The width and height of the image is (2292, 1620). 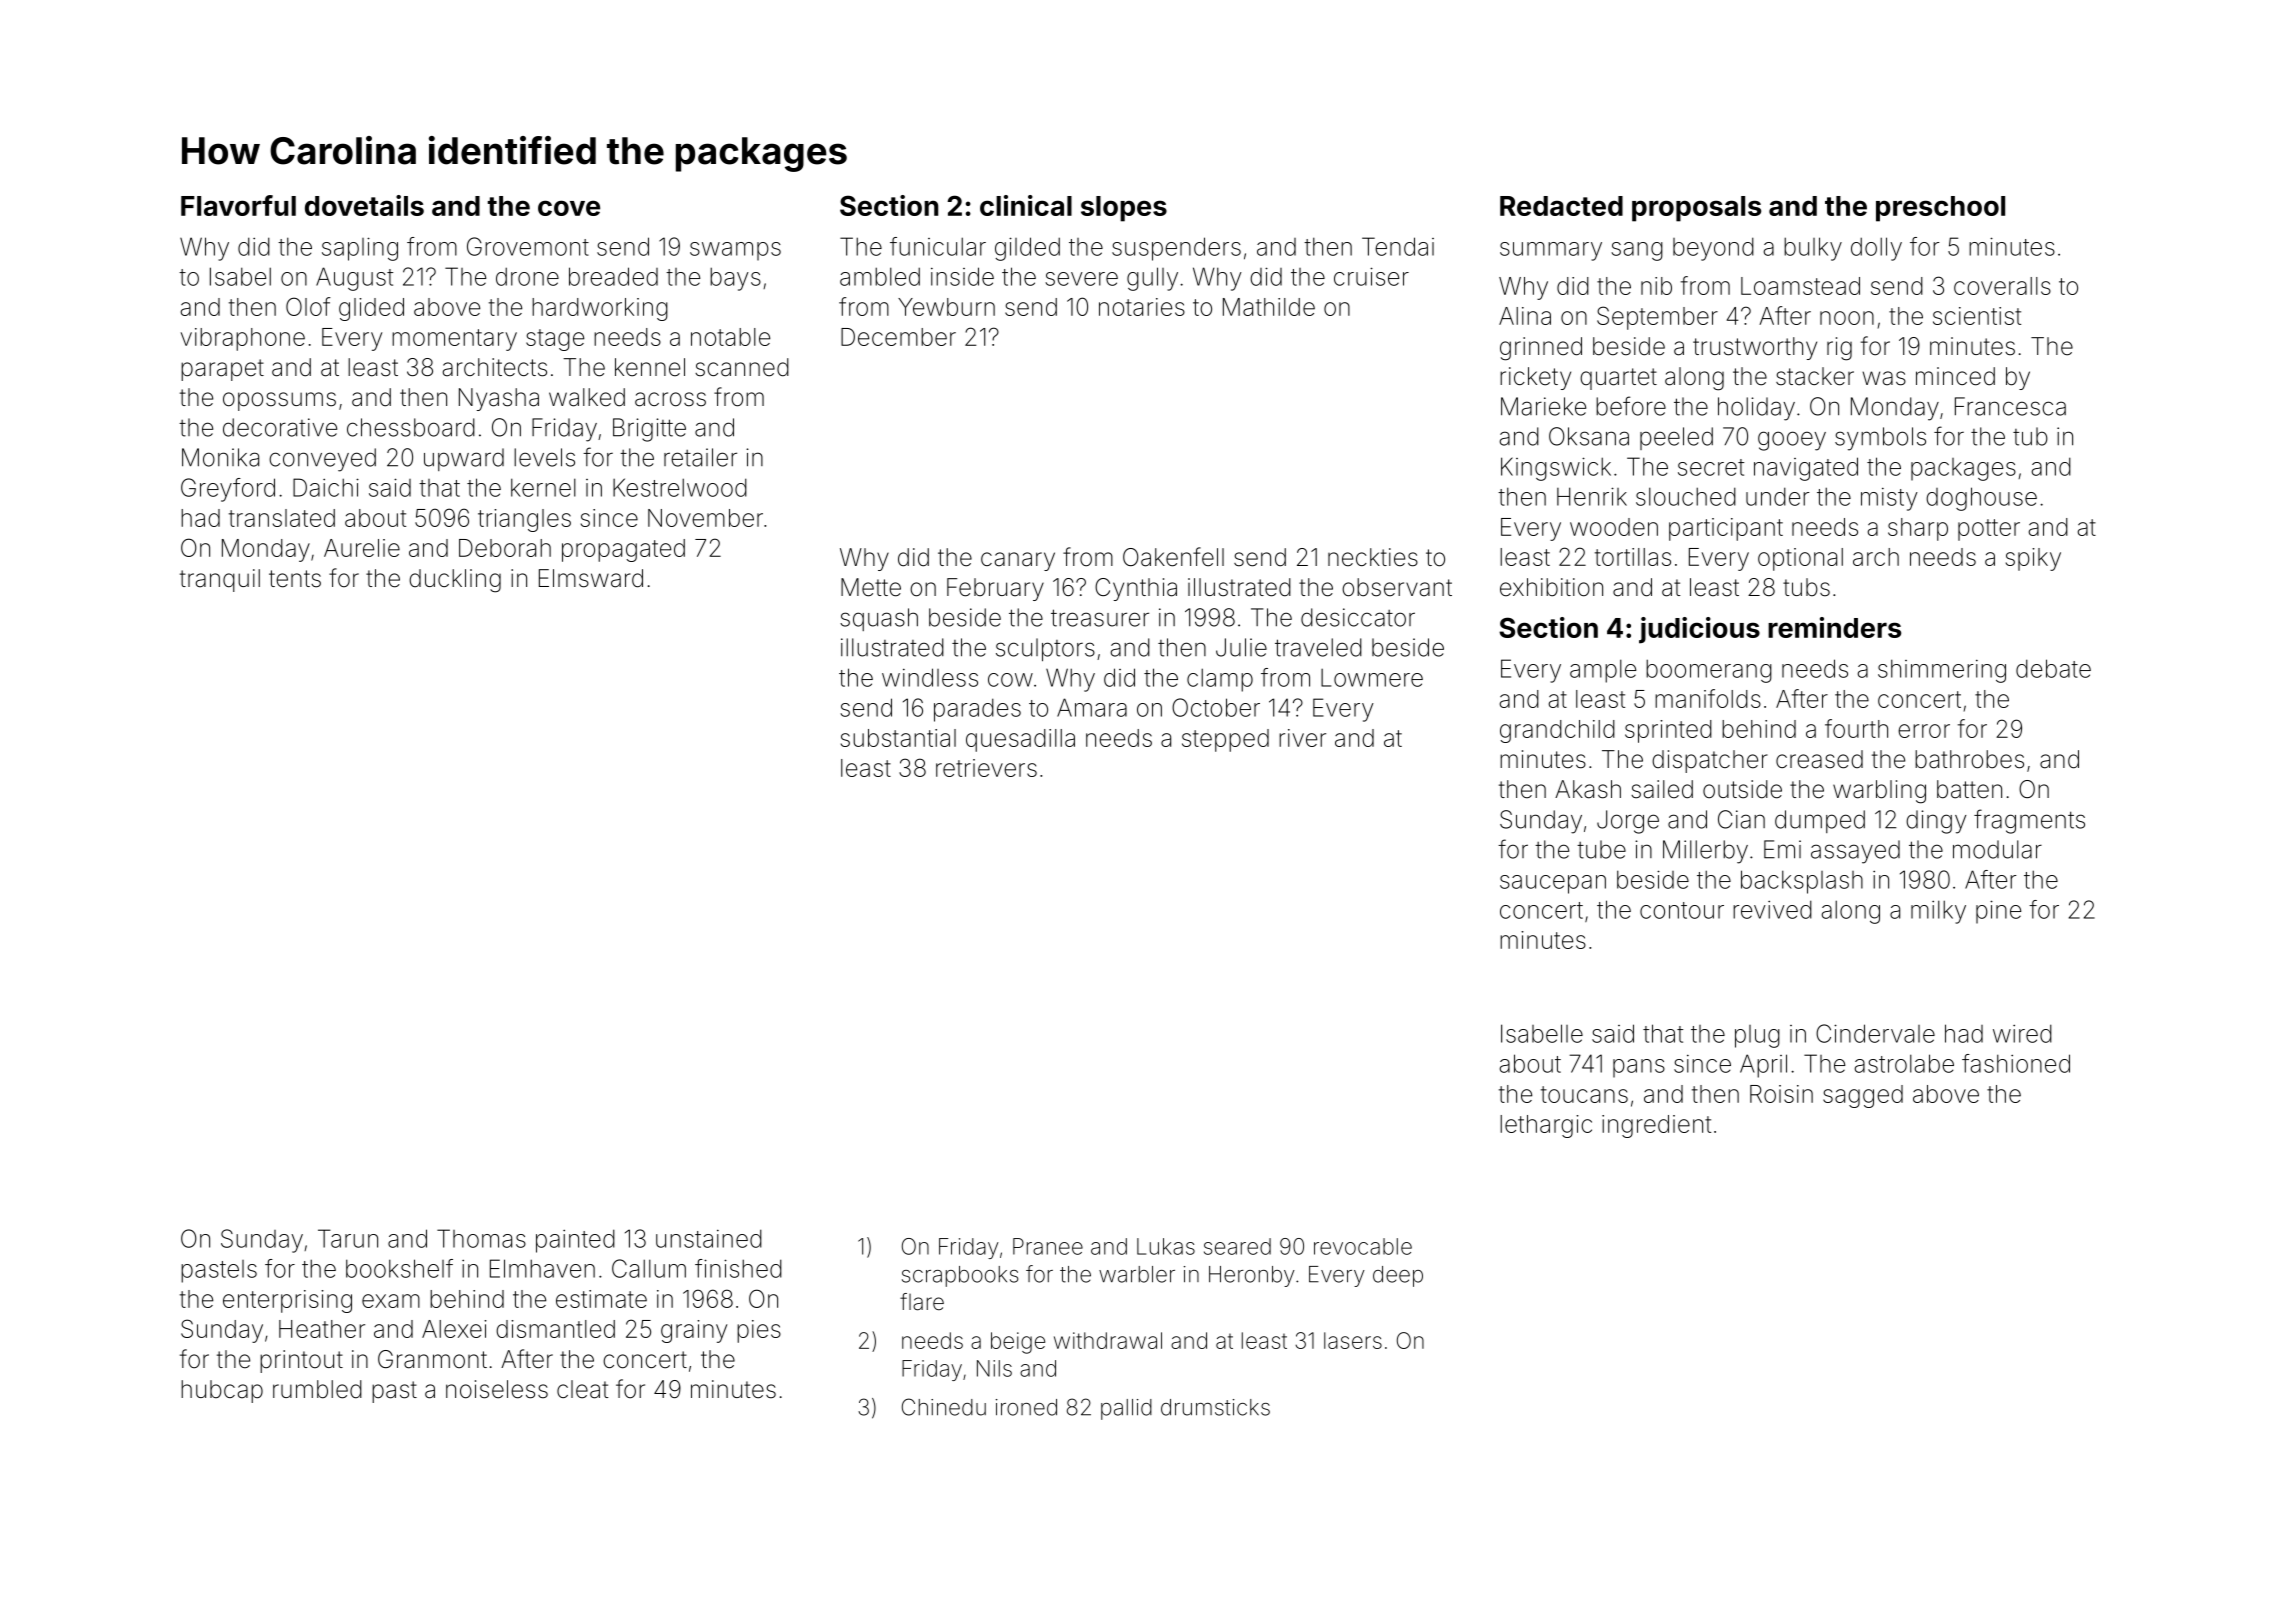 I want to click on drumsticks, so click(x=1215, y=1407).
